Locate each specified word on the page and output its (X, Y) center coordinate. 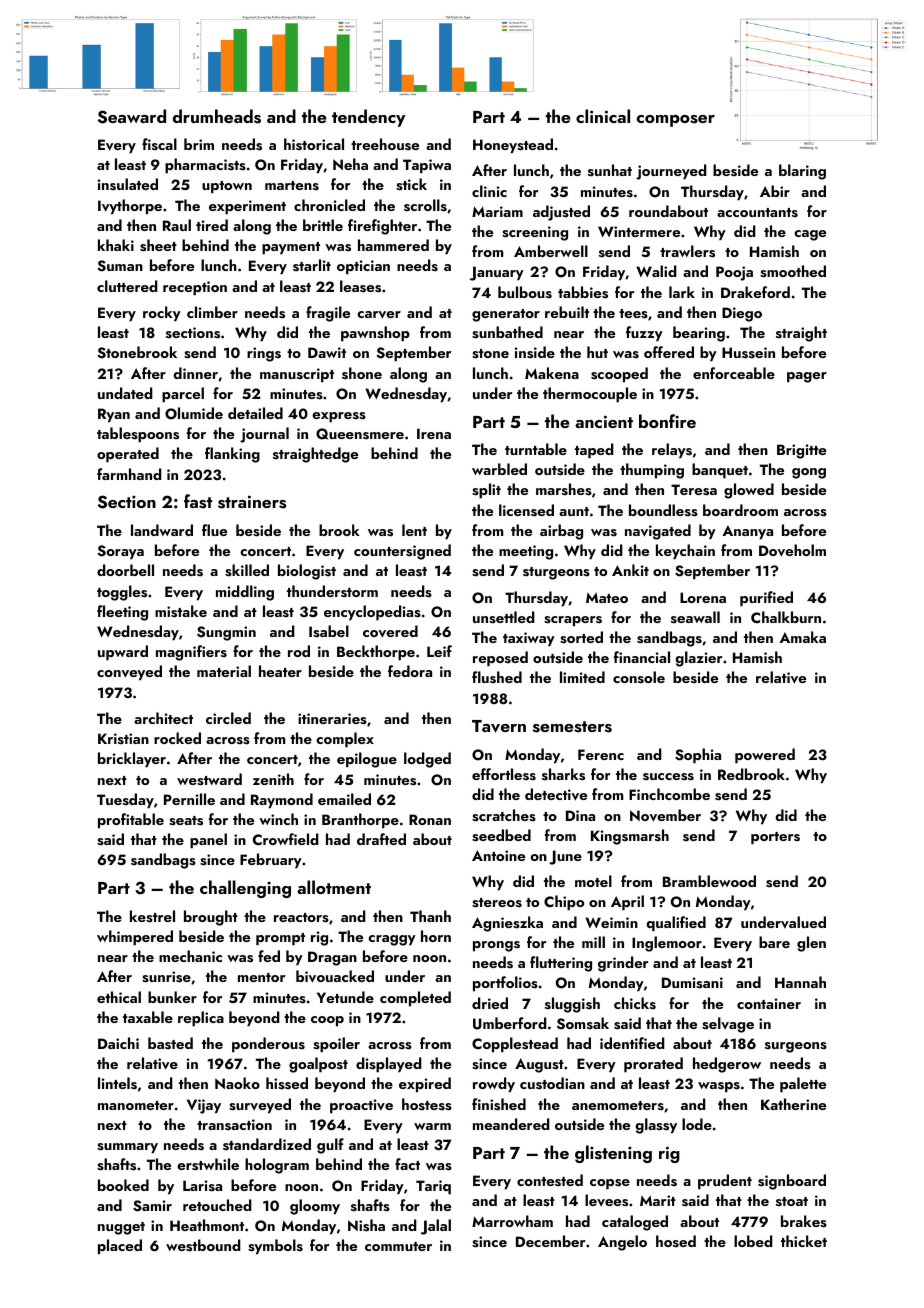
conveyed (129, 673)
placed (120, 1247)
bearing (699, 334)
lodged (427, 760)
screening (535, 233)
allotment (334, 887)
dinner (195, 373)
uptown (227, 187)
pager (807, 377)
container (769, 1003)
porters (775, 838)
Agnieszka (507, 924)
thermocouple (590, 395)
